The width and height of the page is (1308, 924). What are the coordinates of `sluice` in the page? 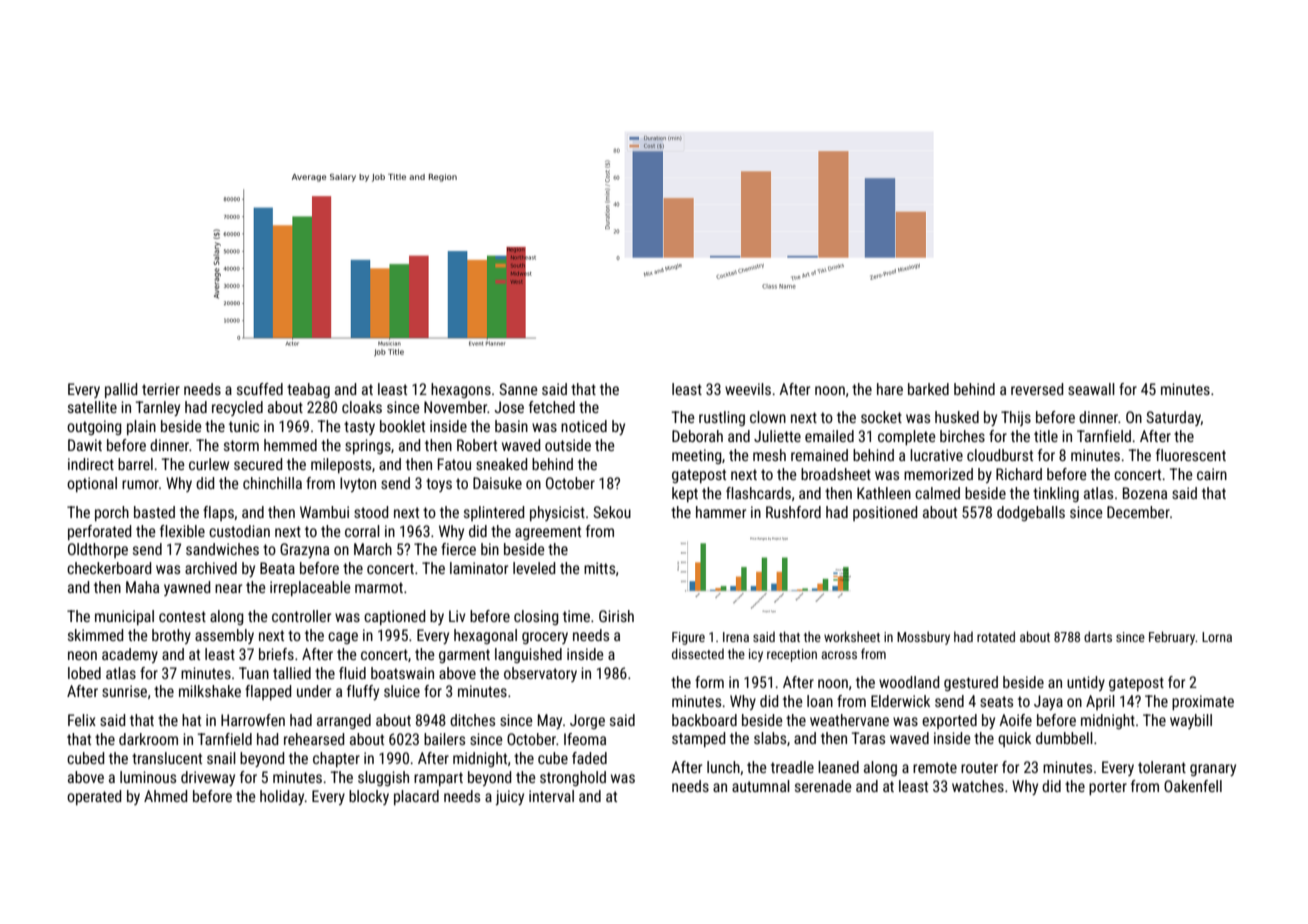 It's located at (402, 691).
